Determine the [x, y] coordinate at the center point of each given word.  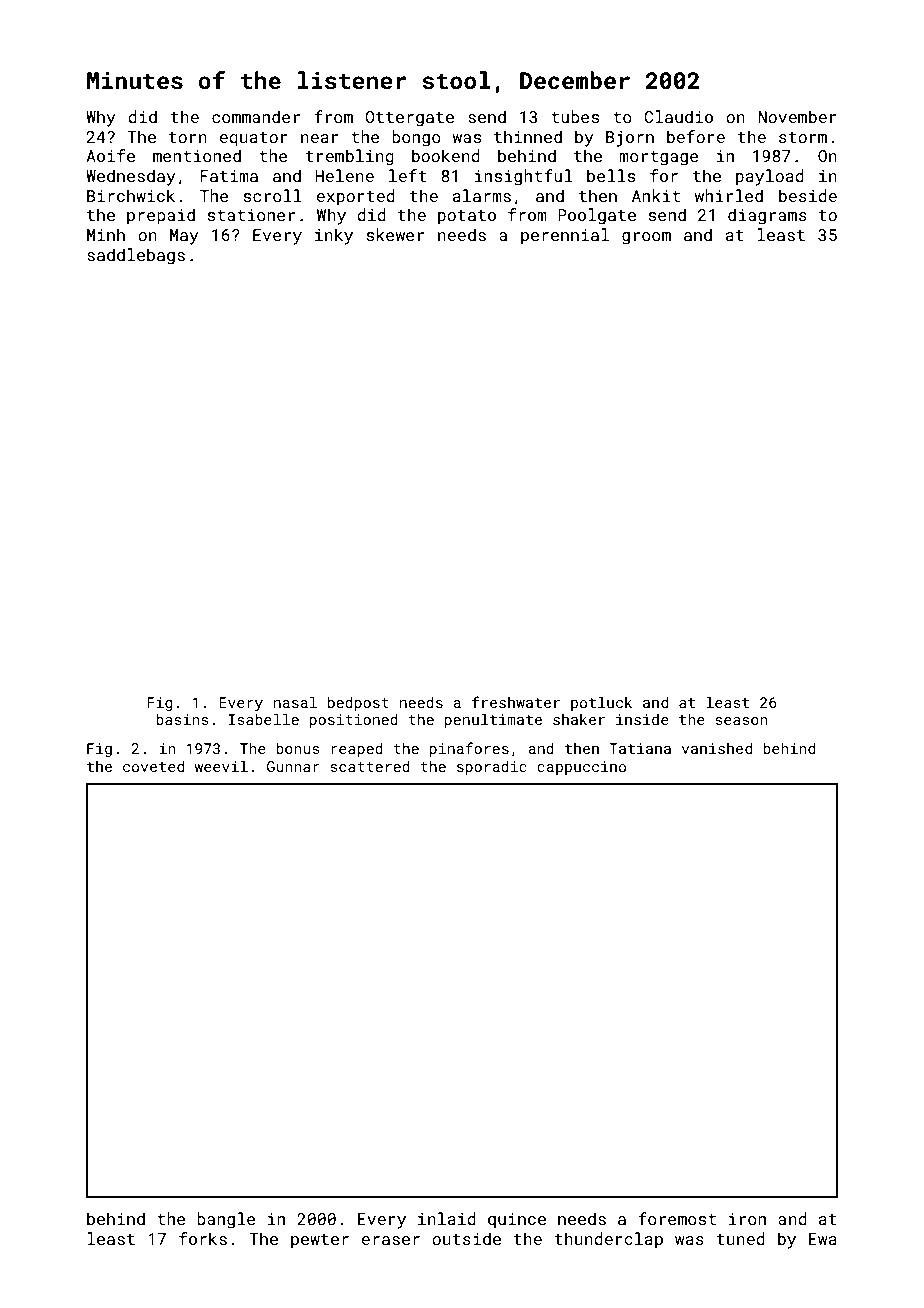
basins [182, 719]
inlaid [447, 1218]
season [741, 721]
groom [646, 238]
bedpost [358, 703]
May [184, 237]
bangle [226, 1220]
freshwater [516, 702]
